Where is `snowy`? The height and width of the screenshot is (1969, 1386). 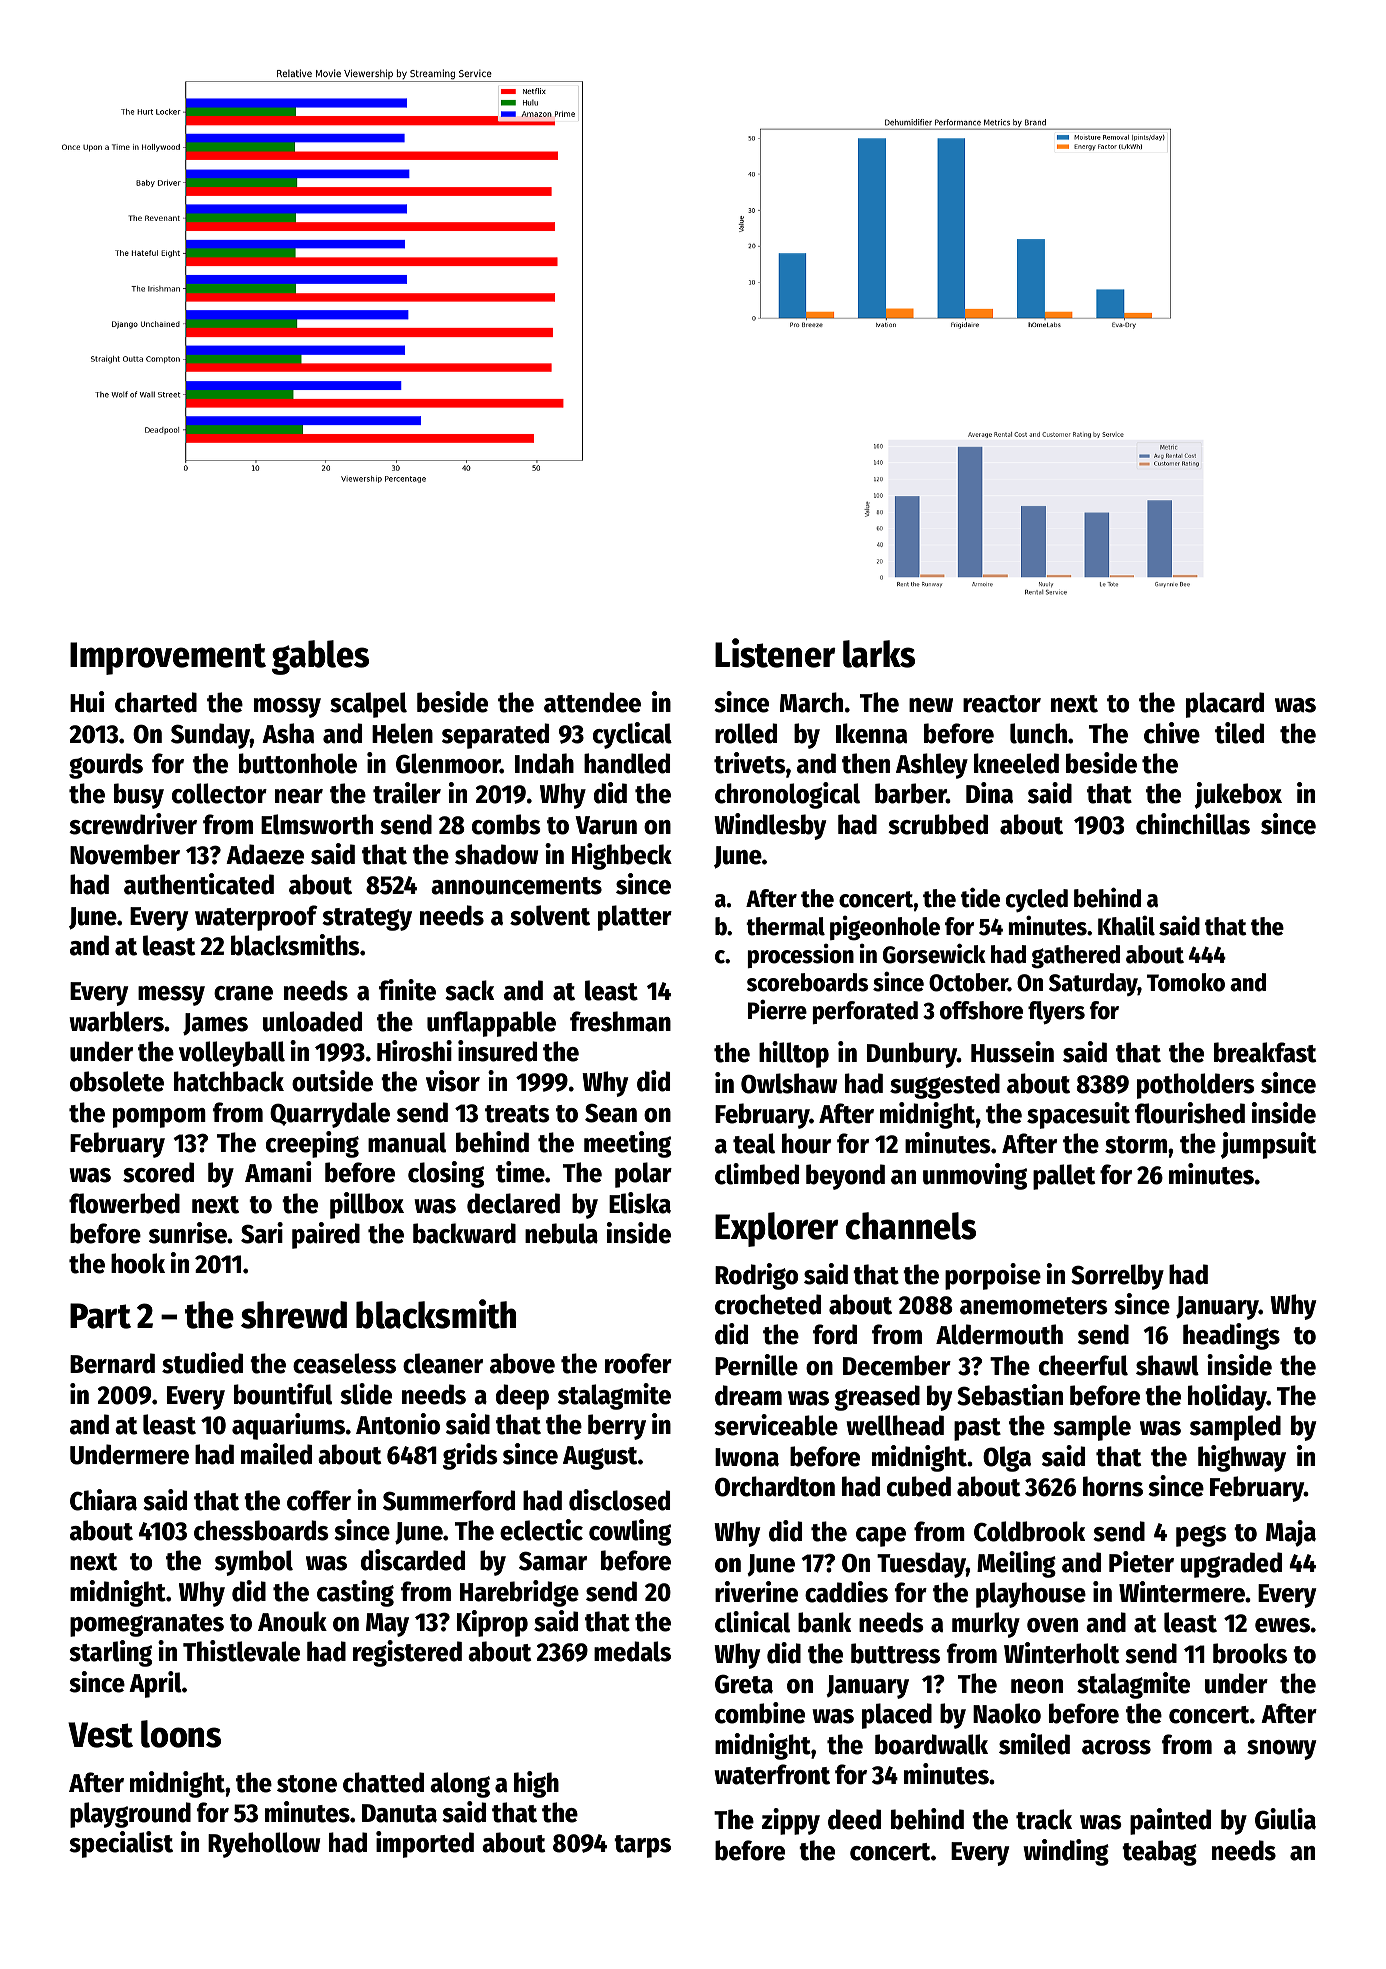
snowy is located at coordinates (1281, 1750).
